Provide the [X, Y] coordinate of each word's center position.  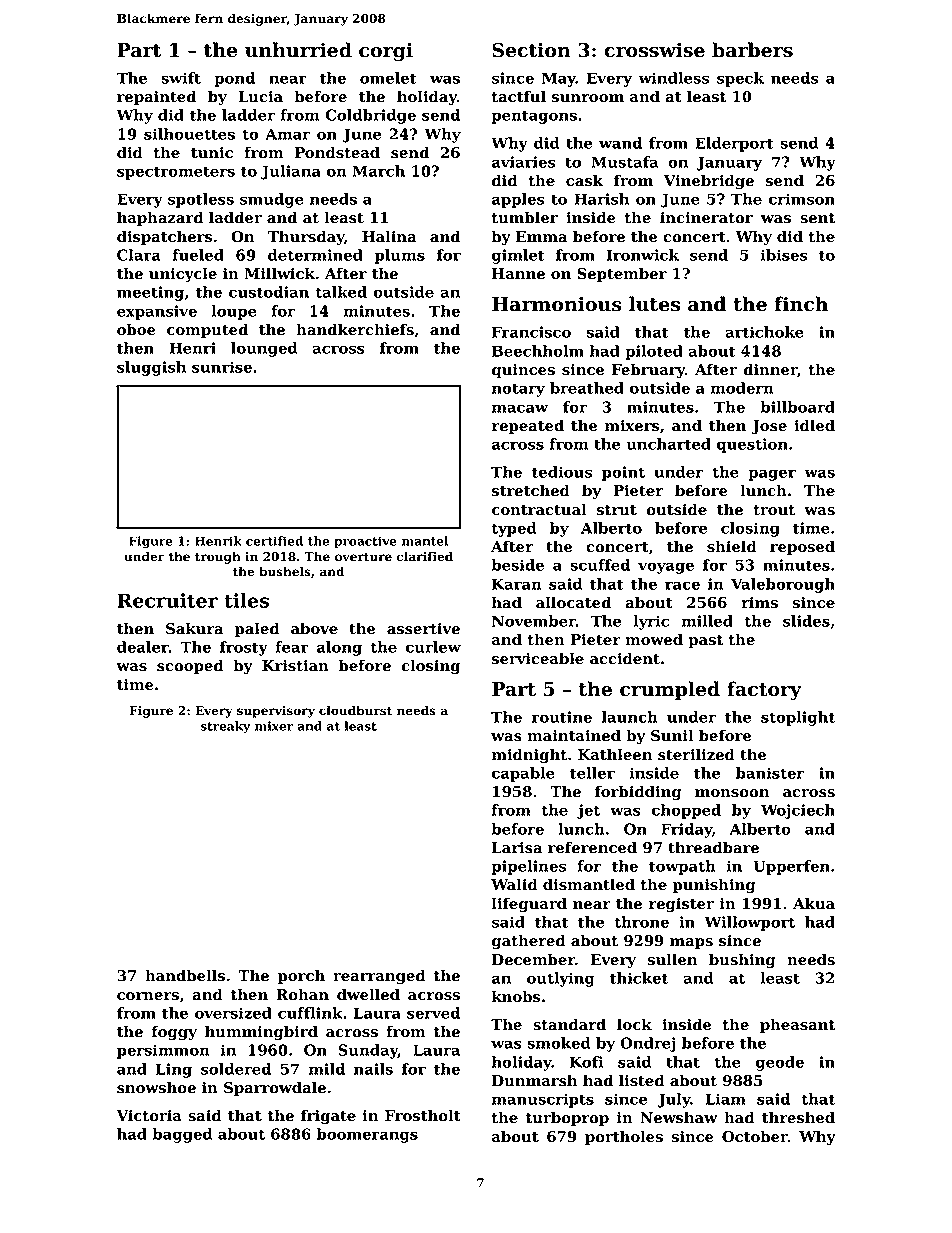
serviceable [538, 658]
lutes [654, 304]
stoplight [798, 718]
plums [400, 256]
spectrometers [176, 173]
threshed [798, 1117]
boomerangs [367, 1135]
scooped [190, 666]
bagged [182, 1135]
